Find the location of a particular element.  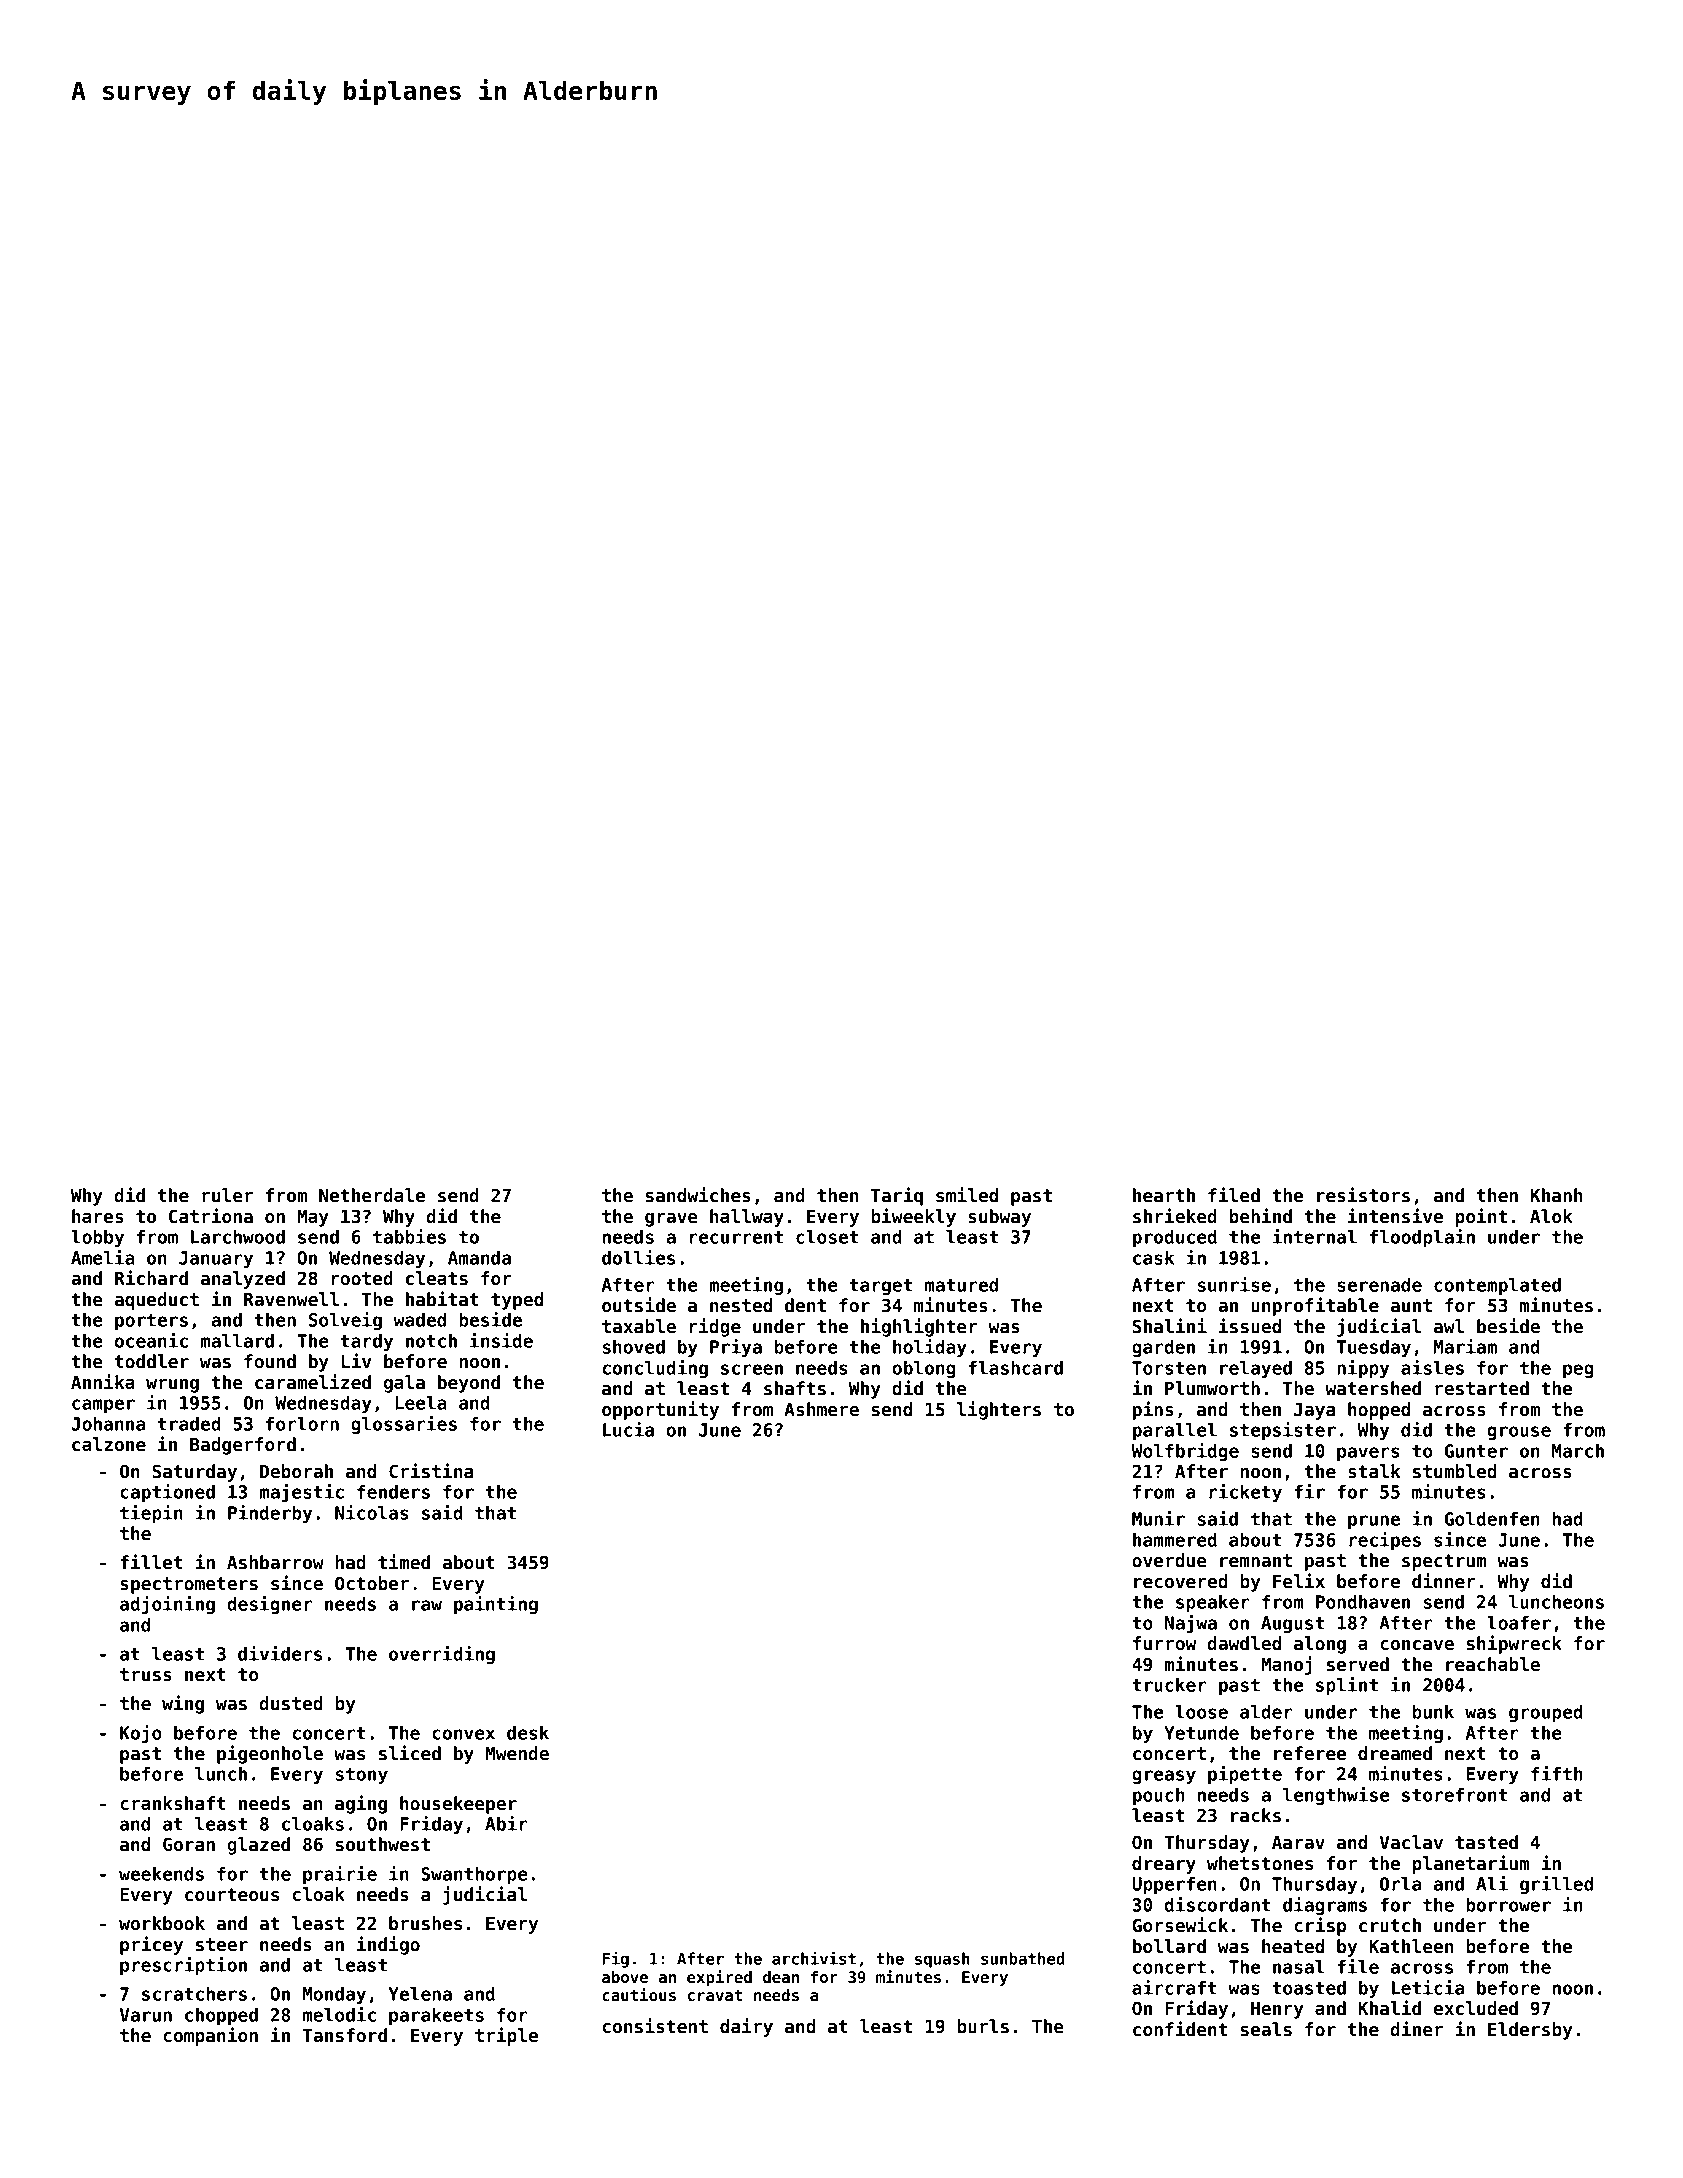

Mwende is located at coordinates (517, 1753).
